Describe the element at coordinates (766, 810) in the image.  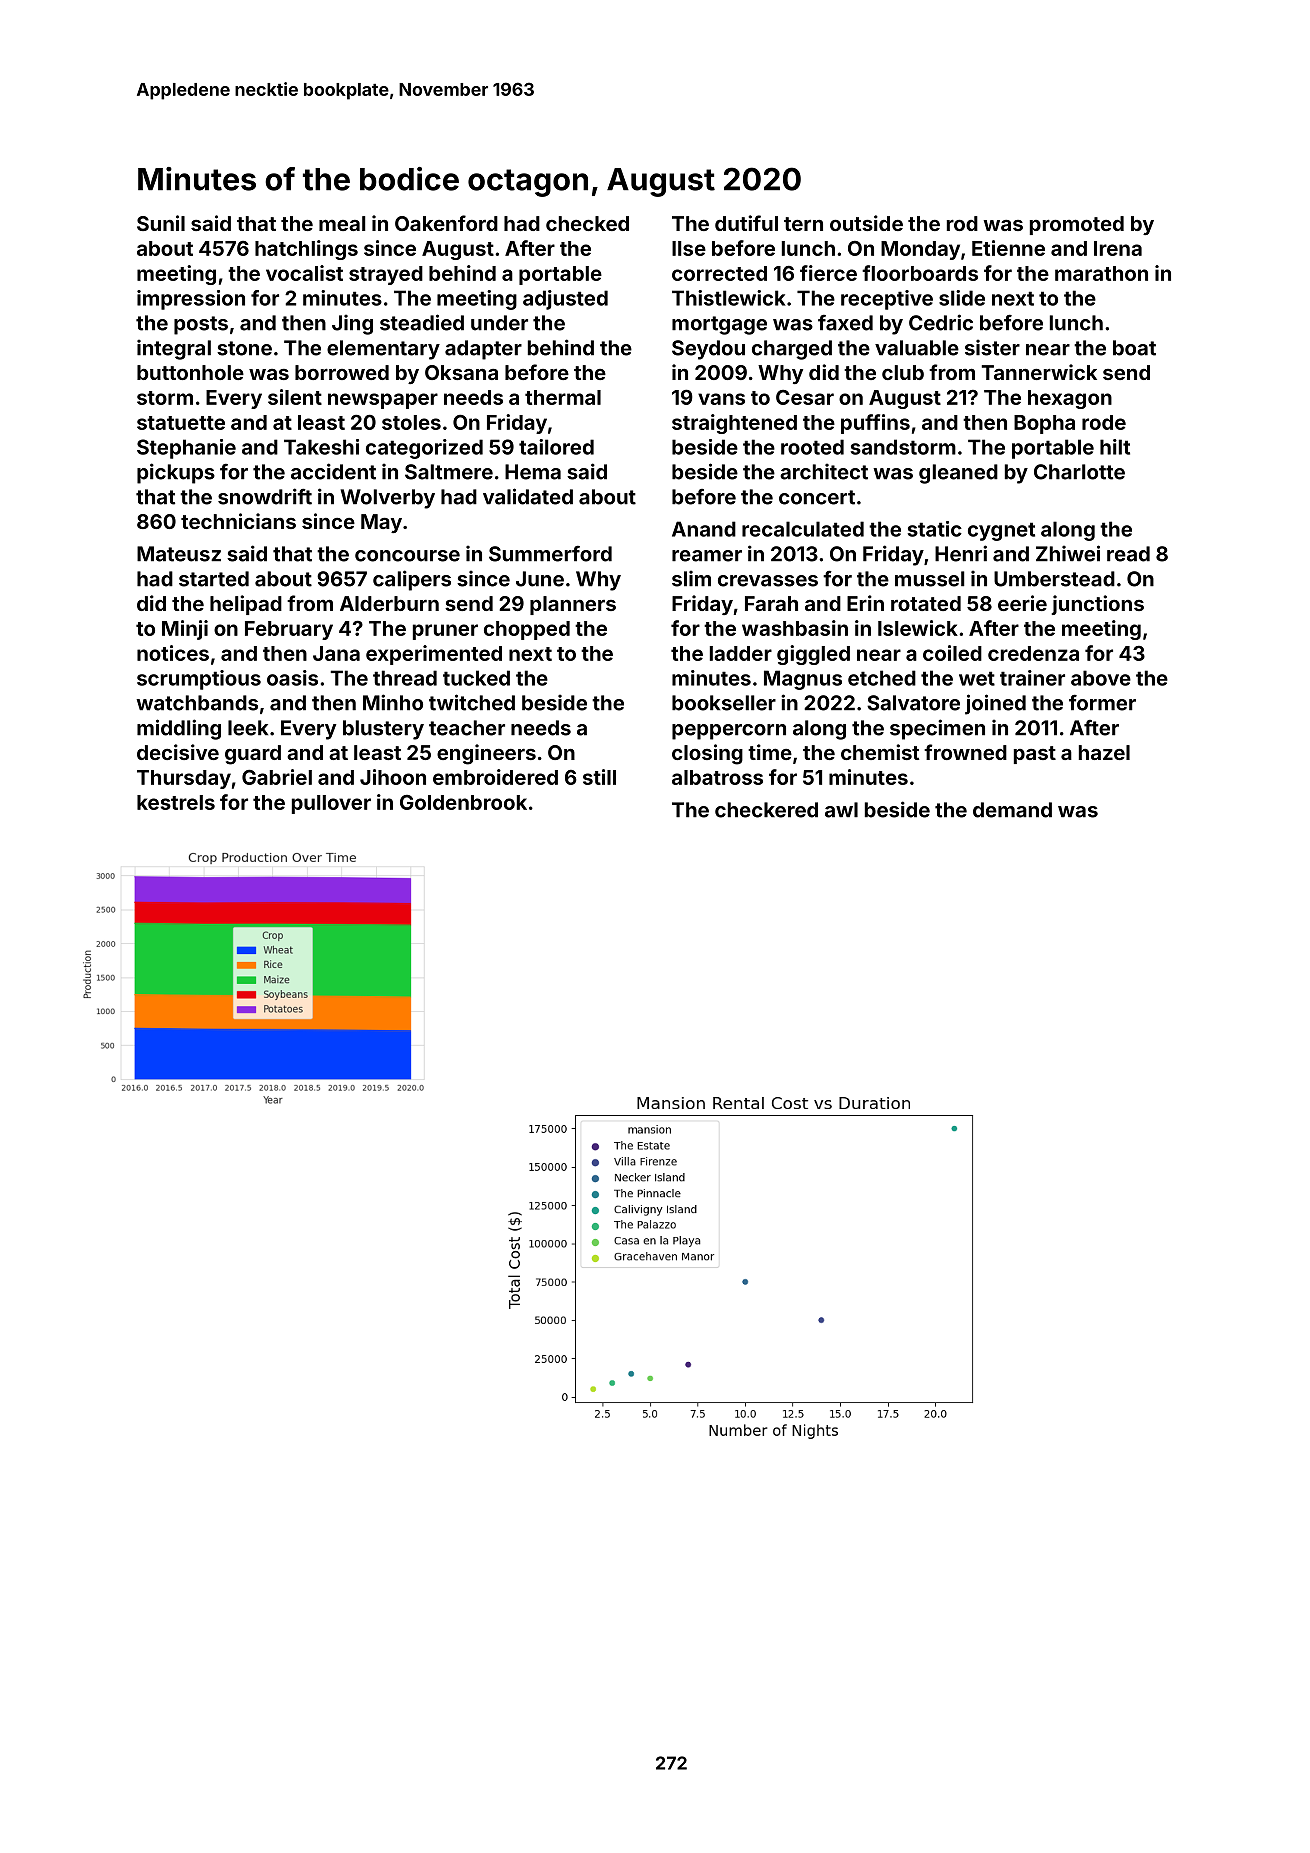
I see `checkered` at that location.
